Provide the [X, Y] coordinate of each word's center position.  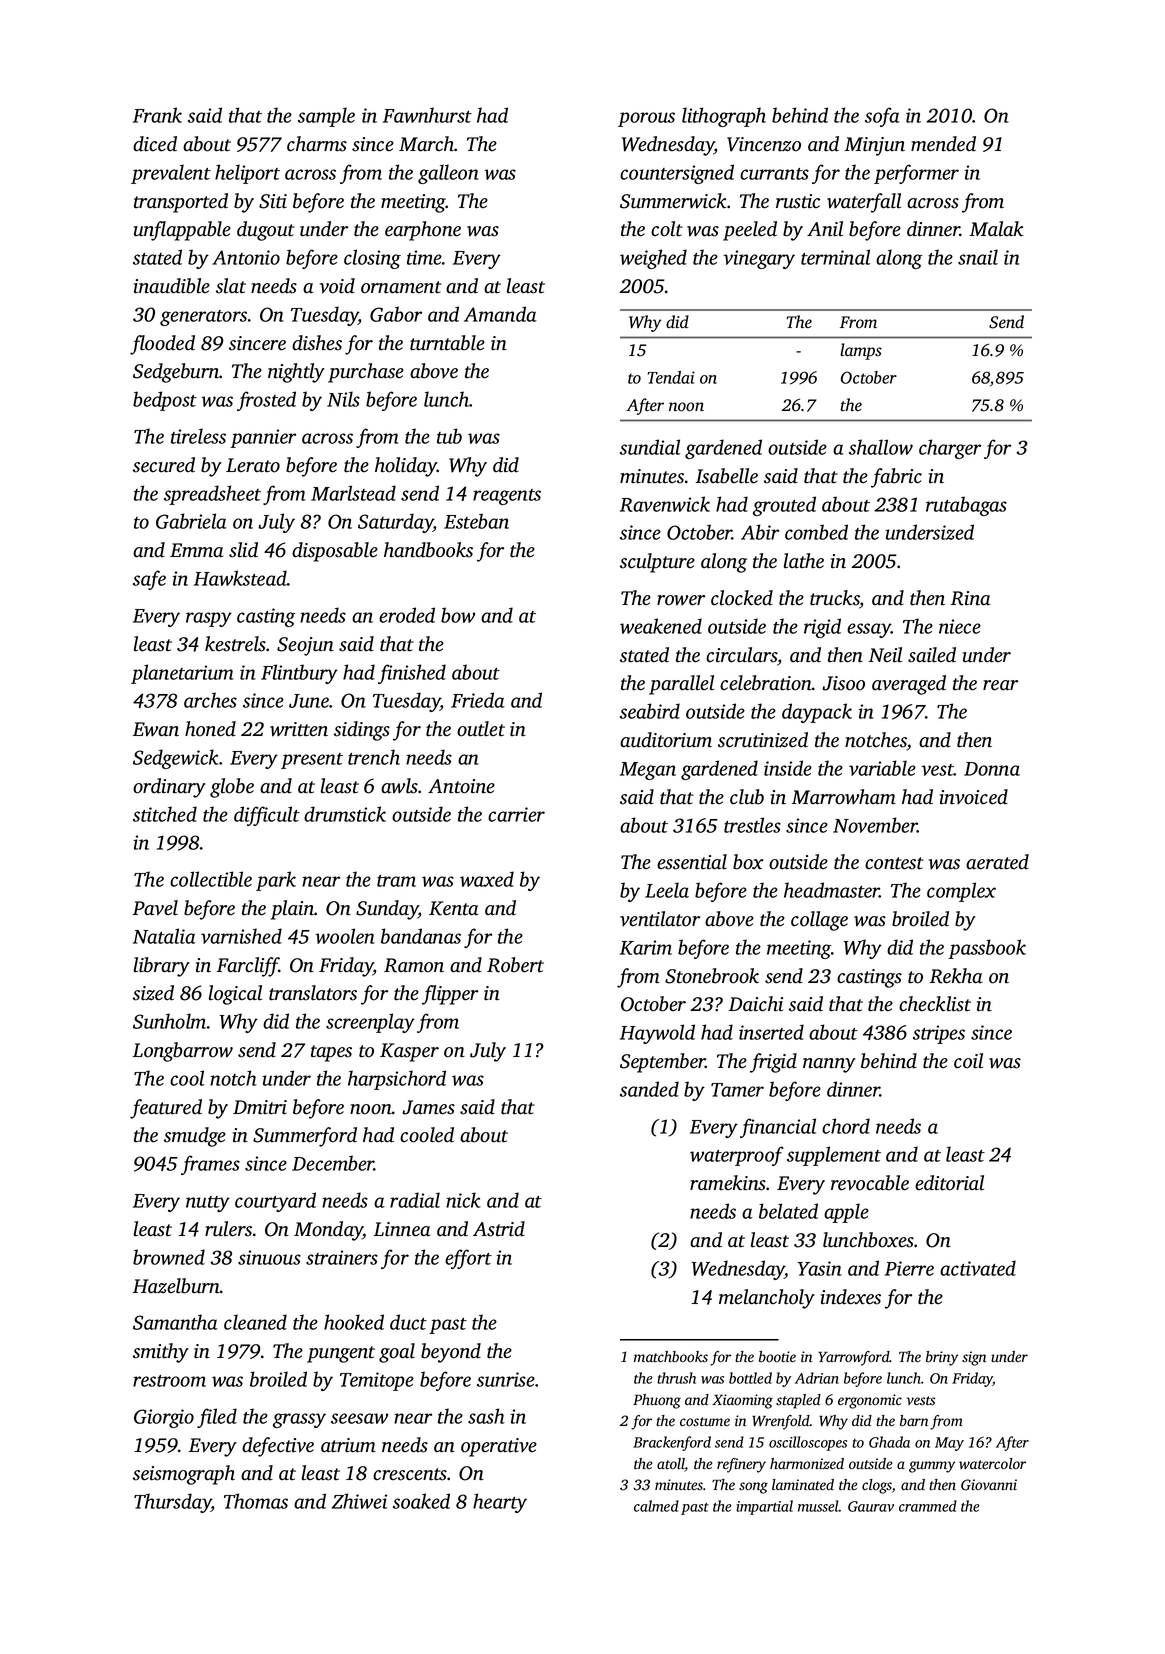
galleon [448, 174]
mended [943, 144]
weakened [661, 626]
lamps [861, 351]
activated [978, 1268]
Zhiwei [359, 1501]
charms [317, 144]
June [309, 701]
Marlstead [353, 493]
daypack [817, 713]
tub [449, 436]
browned [169, 1257]
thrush [676, 1378]
